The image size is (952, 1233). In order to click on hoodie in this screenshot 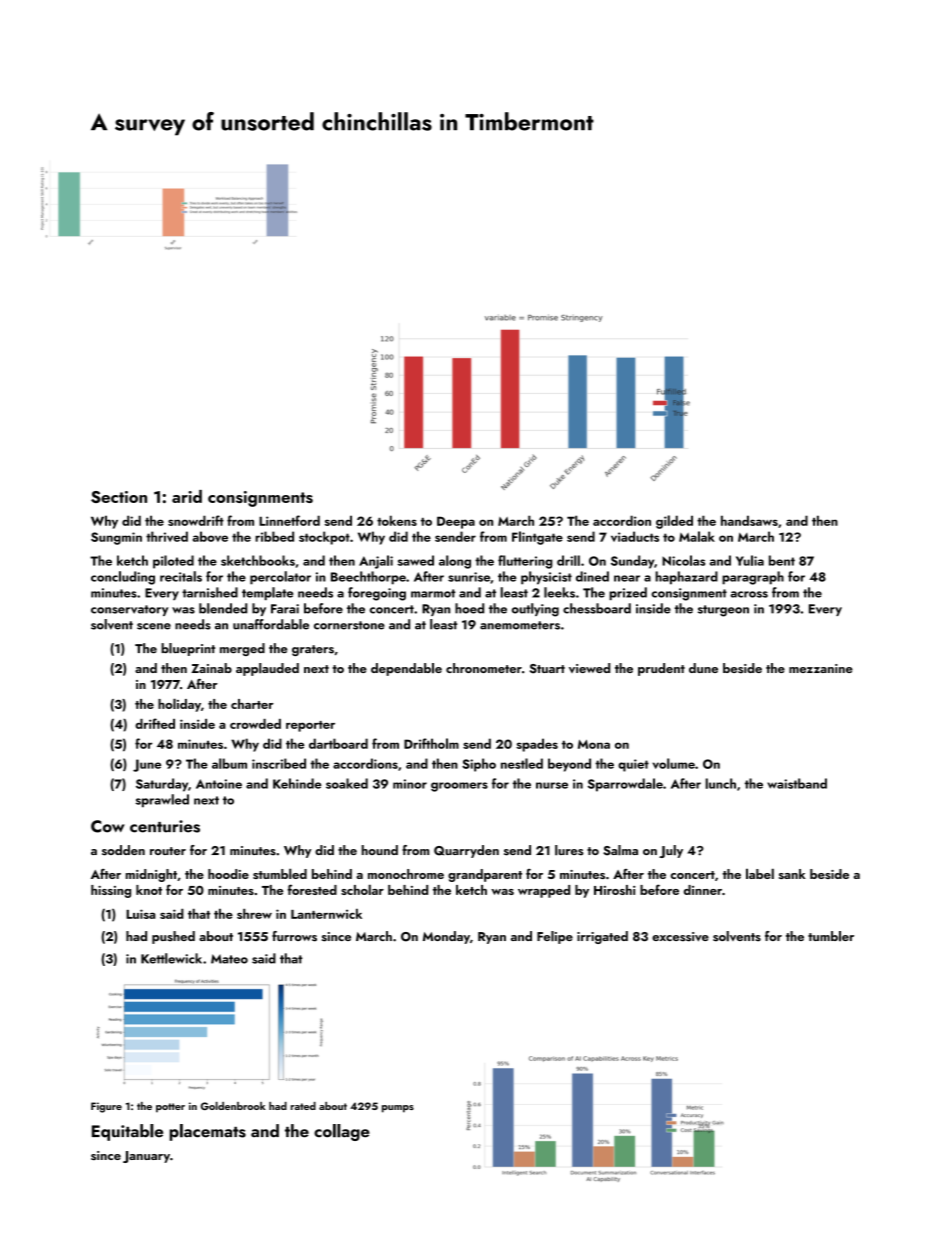, I will do `click(228, 874)`.
